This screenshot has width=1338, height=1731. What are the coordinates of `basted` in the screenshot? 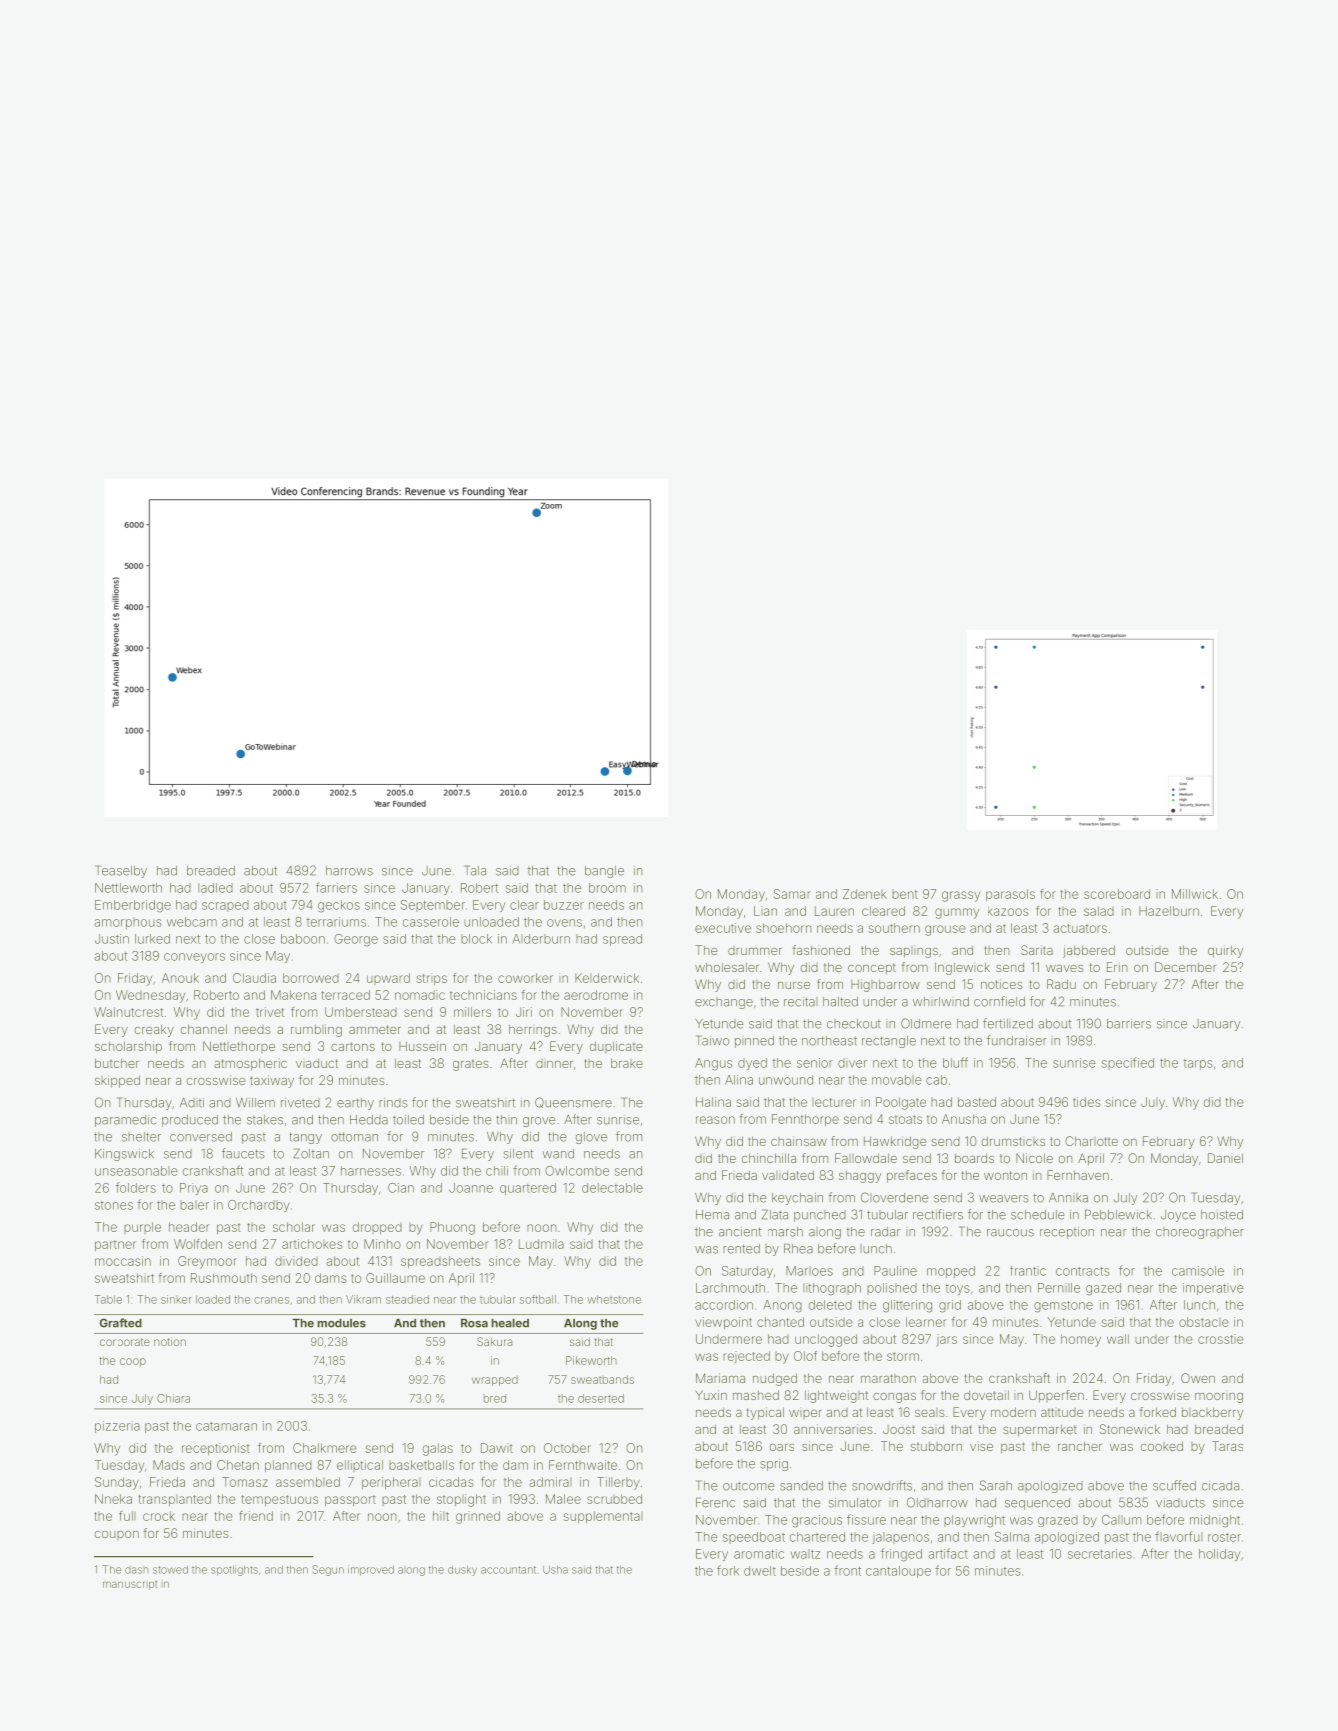 It's located at (977, 1102).
